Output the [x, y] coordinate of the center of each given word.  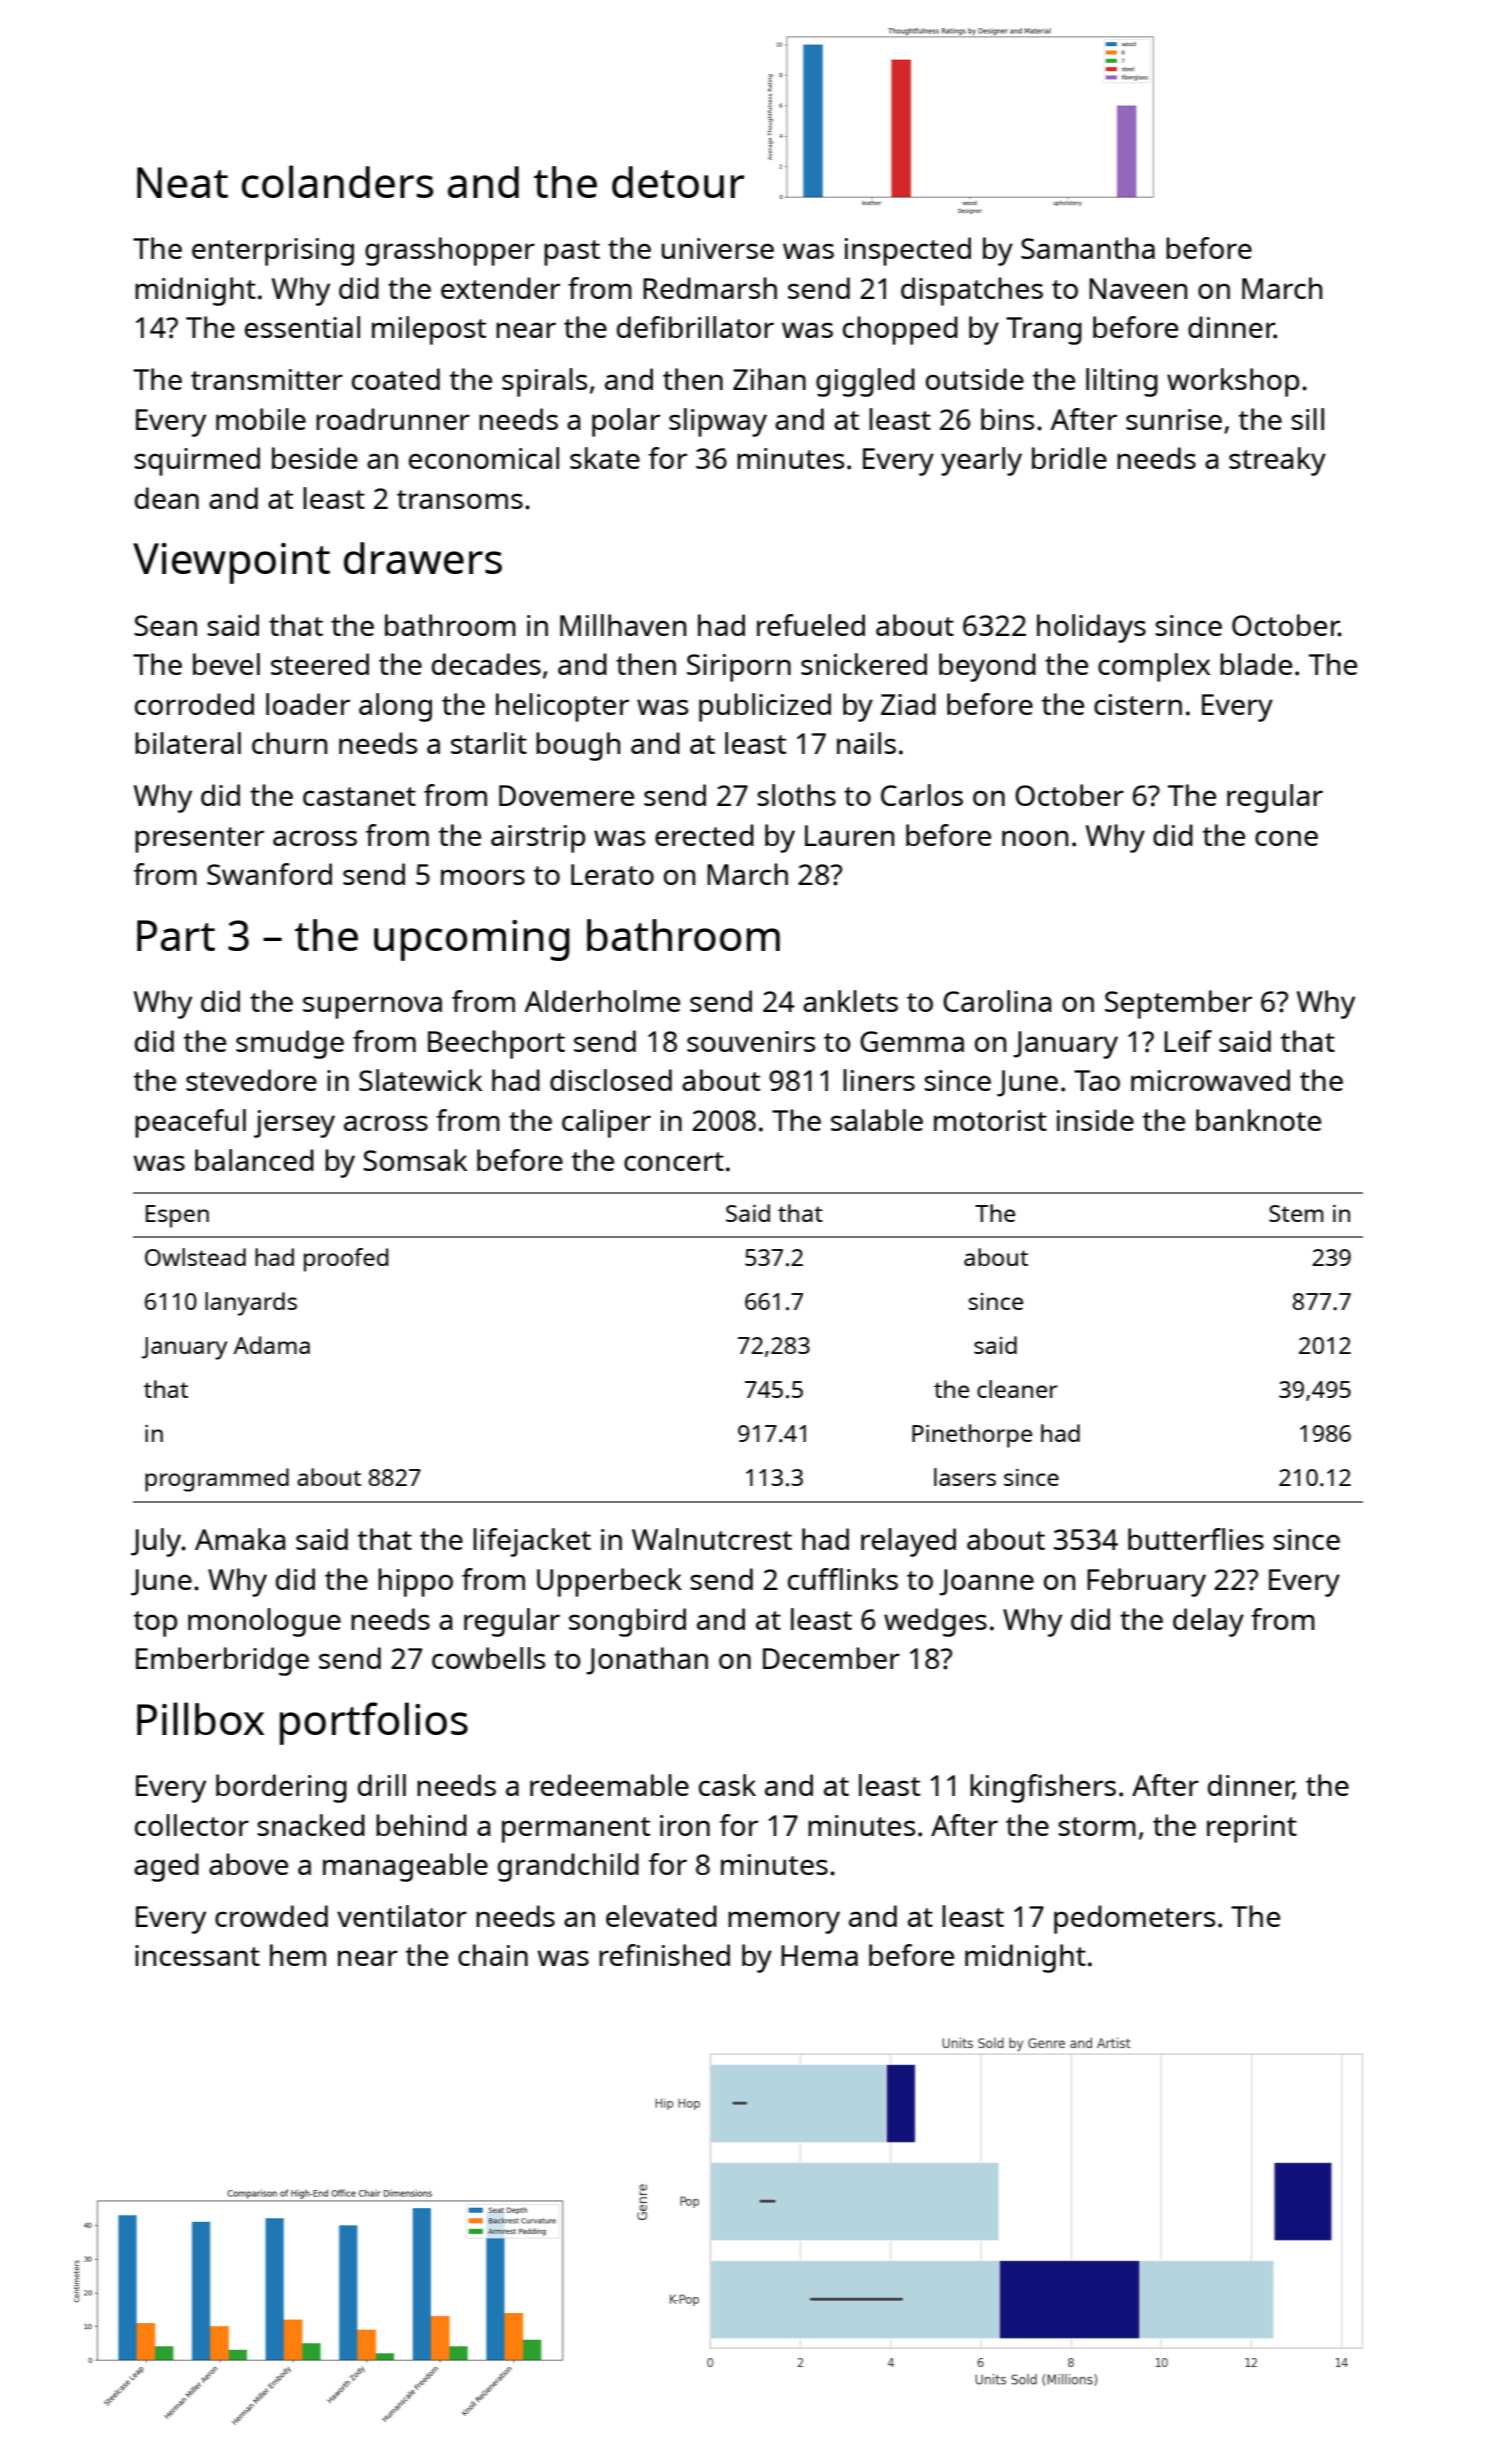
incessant [197, 1955]
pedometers [1134, 1919]
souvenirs [751, 1041]
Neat [182, 182]
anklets [850, 1001]
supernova [372, 1007]
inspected [908, 251]
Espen [177, 1216]
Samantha [1088, 248]
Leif [1188, 1041]
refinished [664, 1955]
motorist [990, 1120]
